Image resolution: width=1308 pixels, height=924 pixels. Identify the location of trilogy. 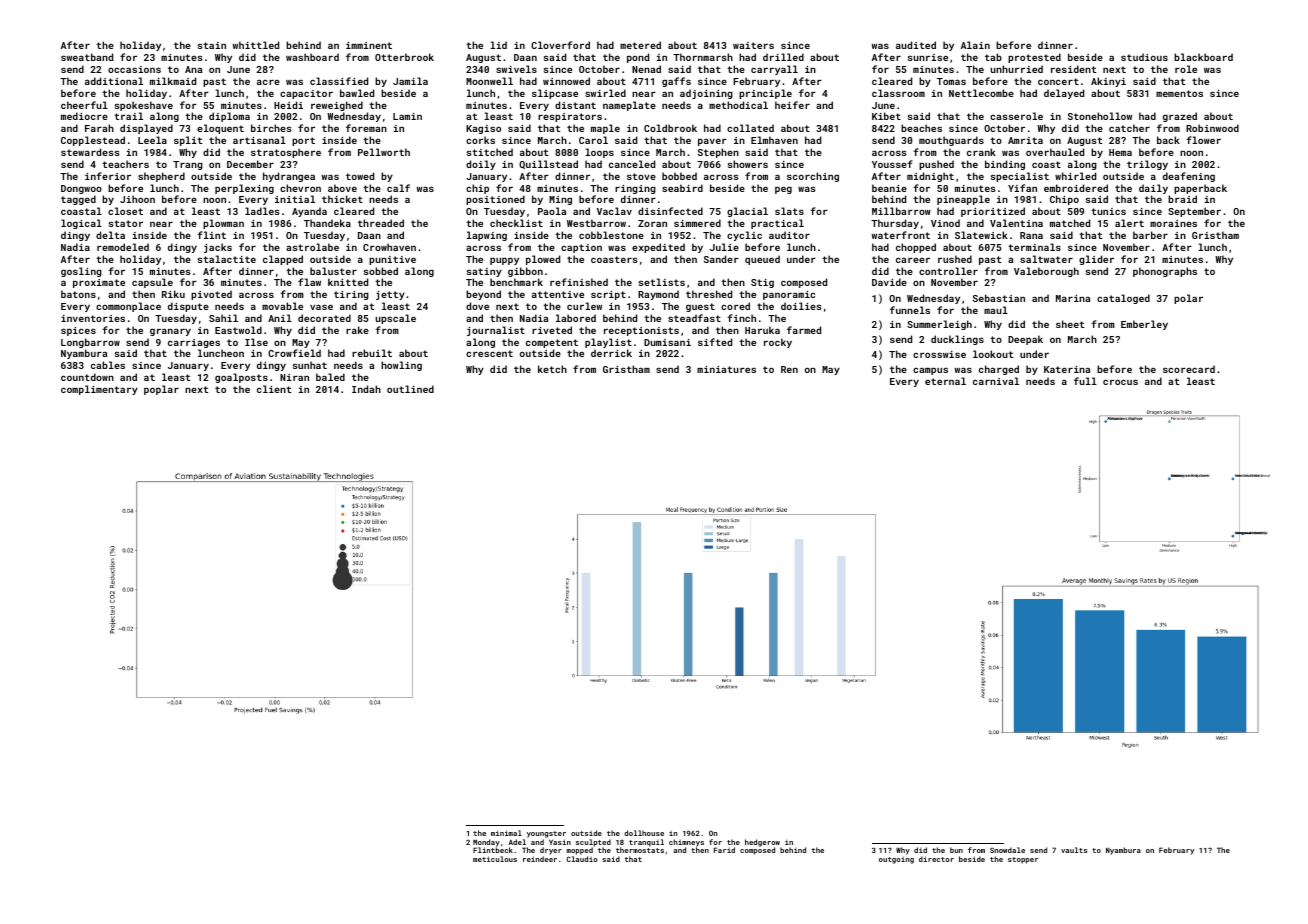
(1147, 165).
